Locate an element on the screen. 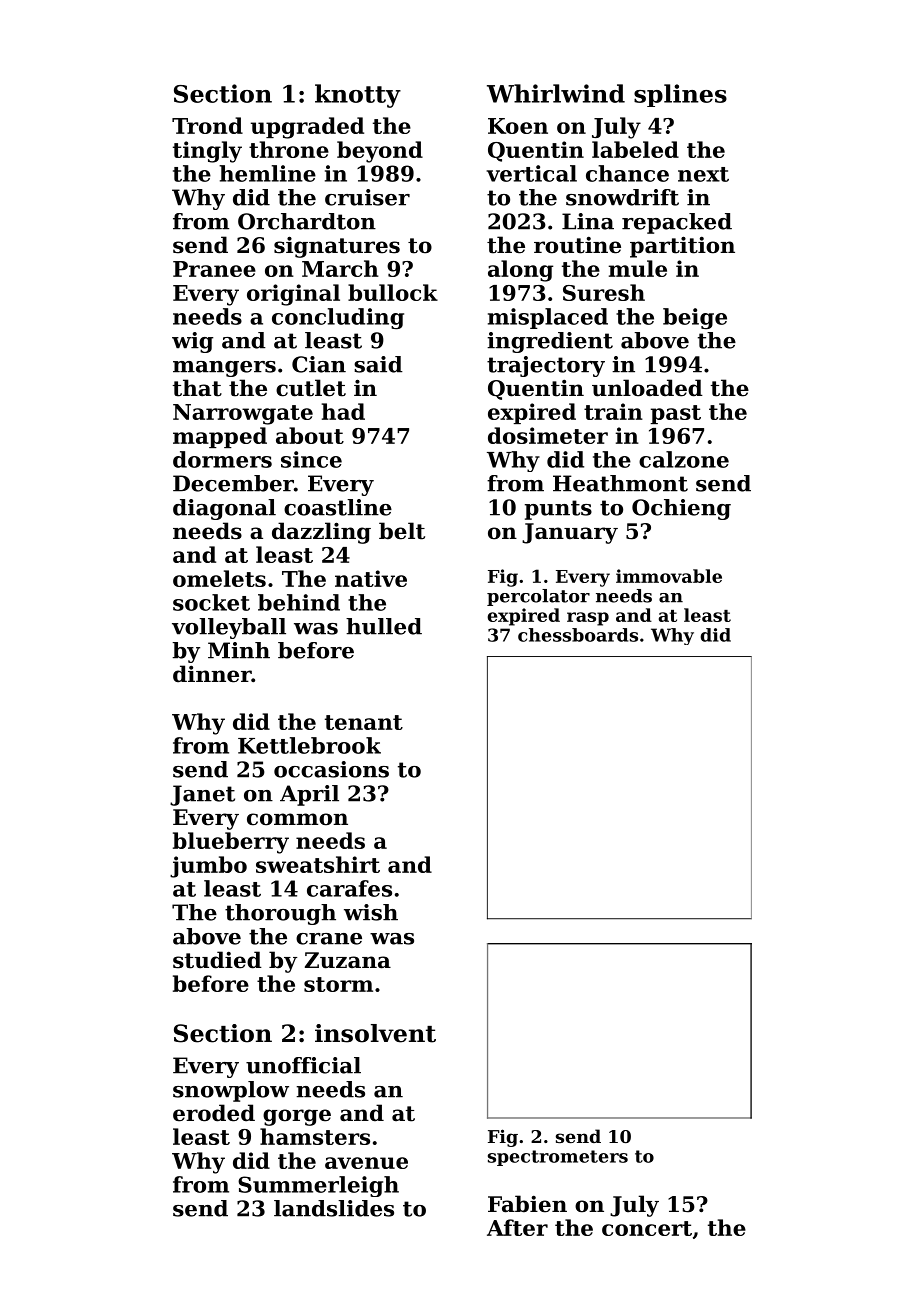 This screenshot has height=1311, width=924. along is located at coordinates (520, 271).
